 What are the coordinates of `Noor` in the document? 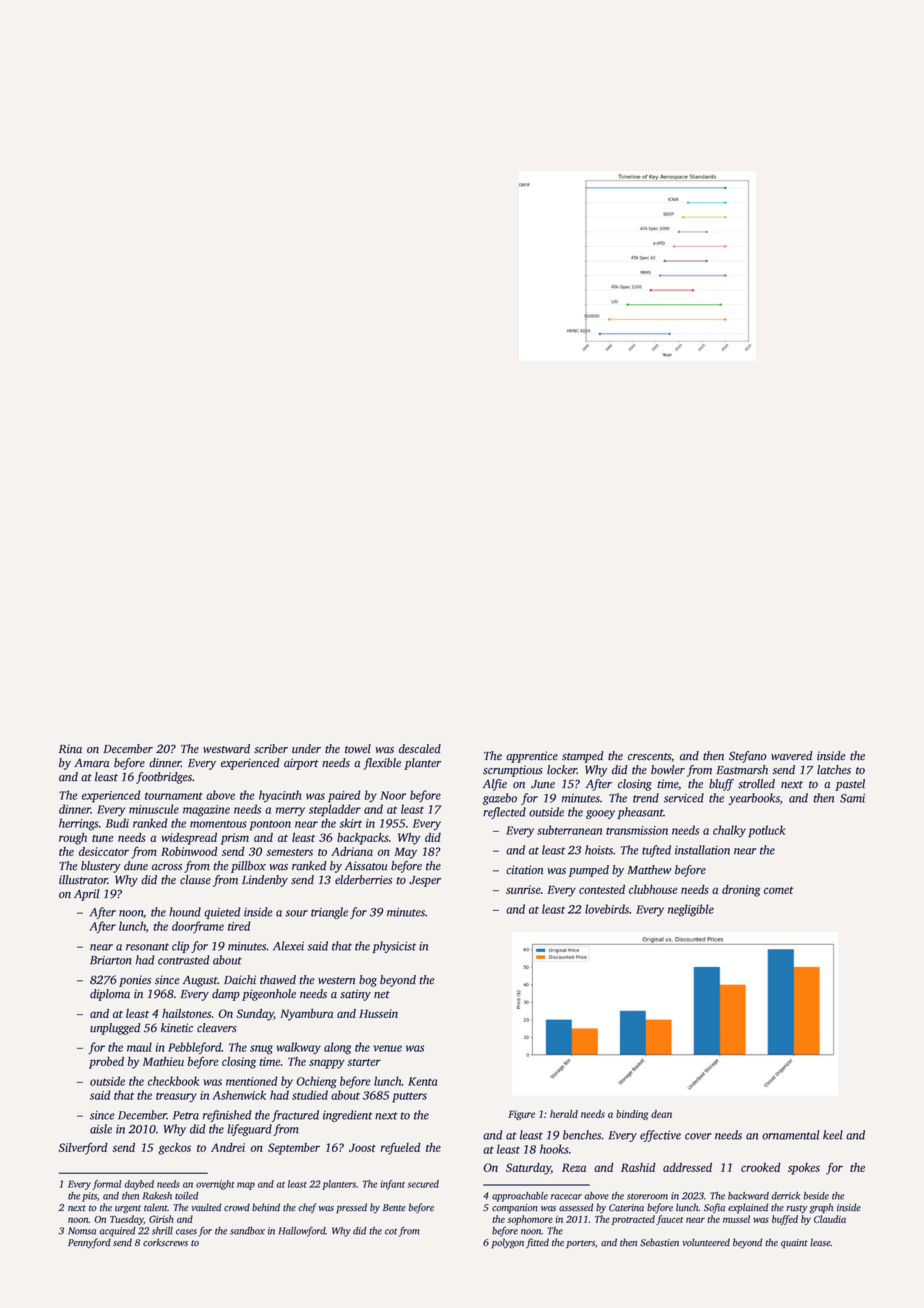 It's located at (393, 795).
